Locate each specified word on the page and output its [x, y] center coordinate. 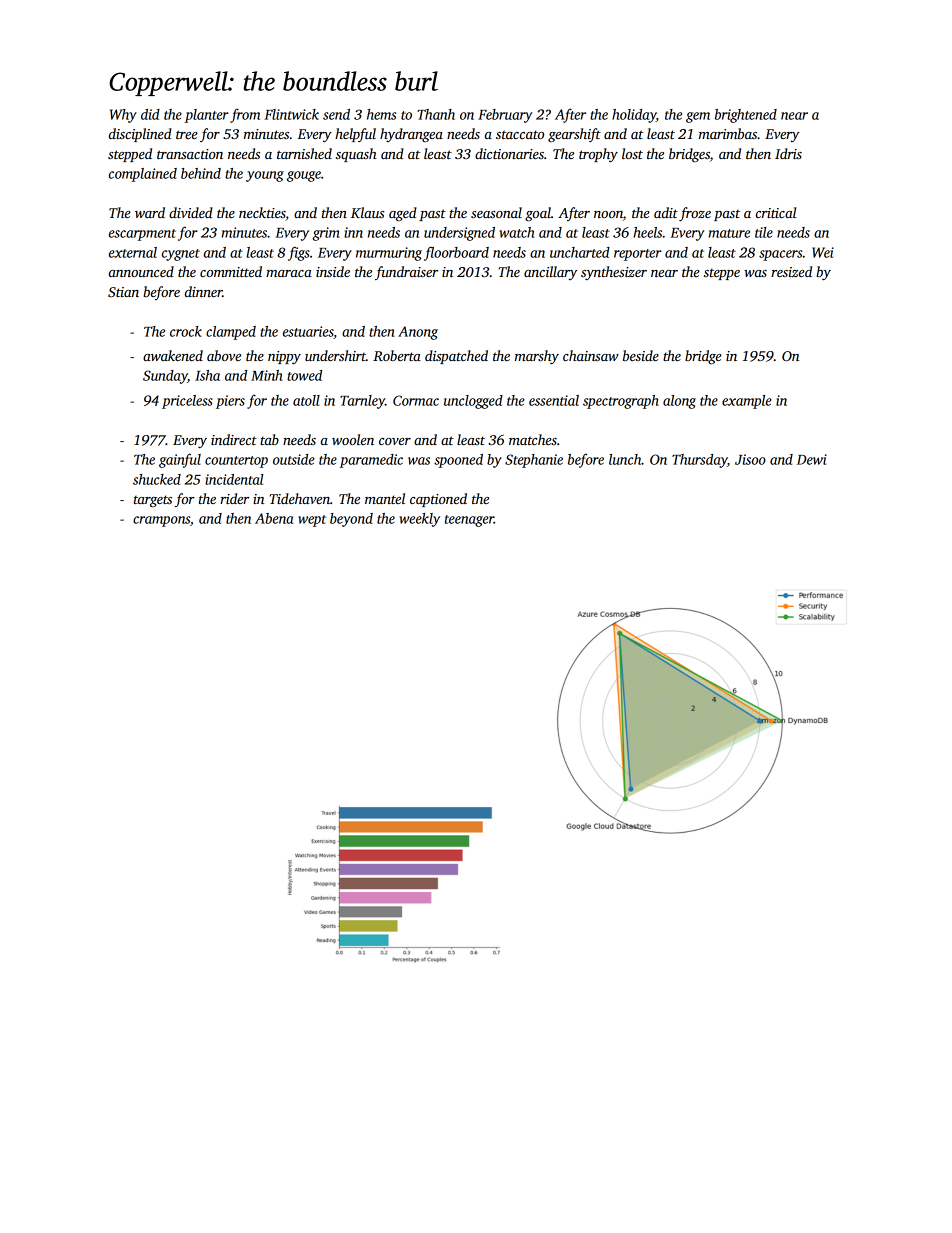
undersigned [459, 234]
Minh [266, 375]
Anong [418, 333]
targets [153, 501]
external [133, 252]
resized [791, 271]
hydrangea [411, 135]
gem [698, 117]
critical [776, 212]
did [150, 114]
